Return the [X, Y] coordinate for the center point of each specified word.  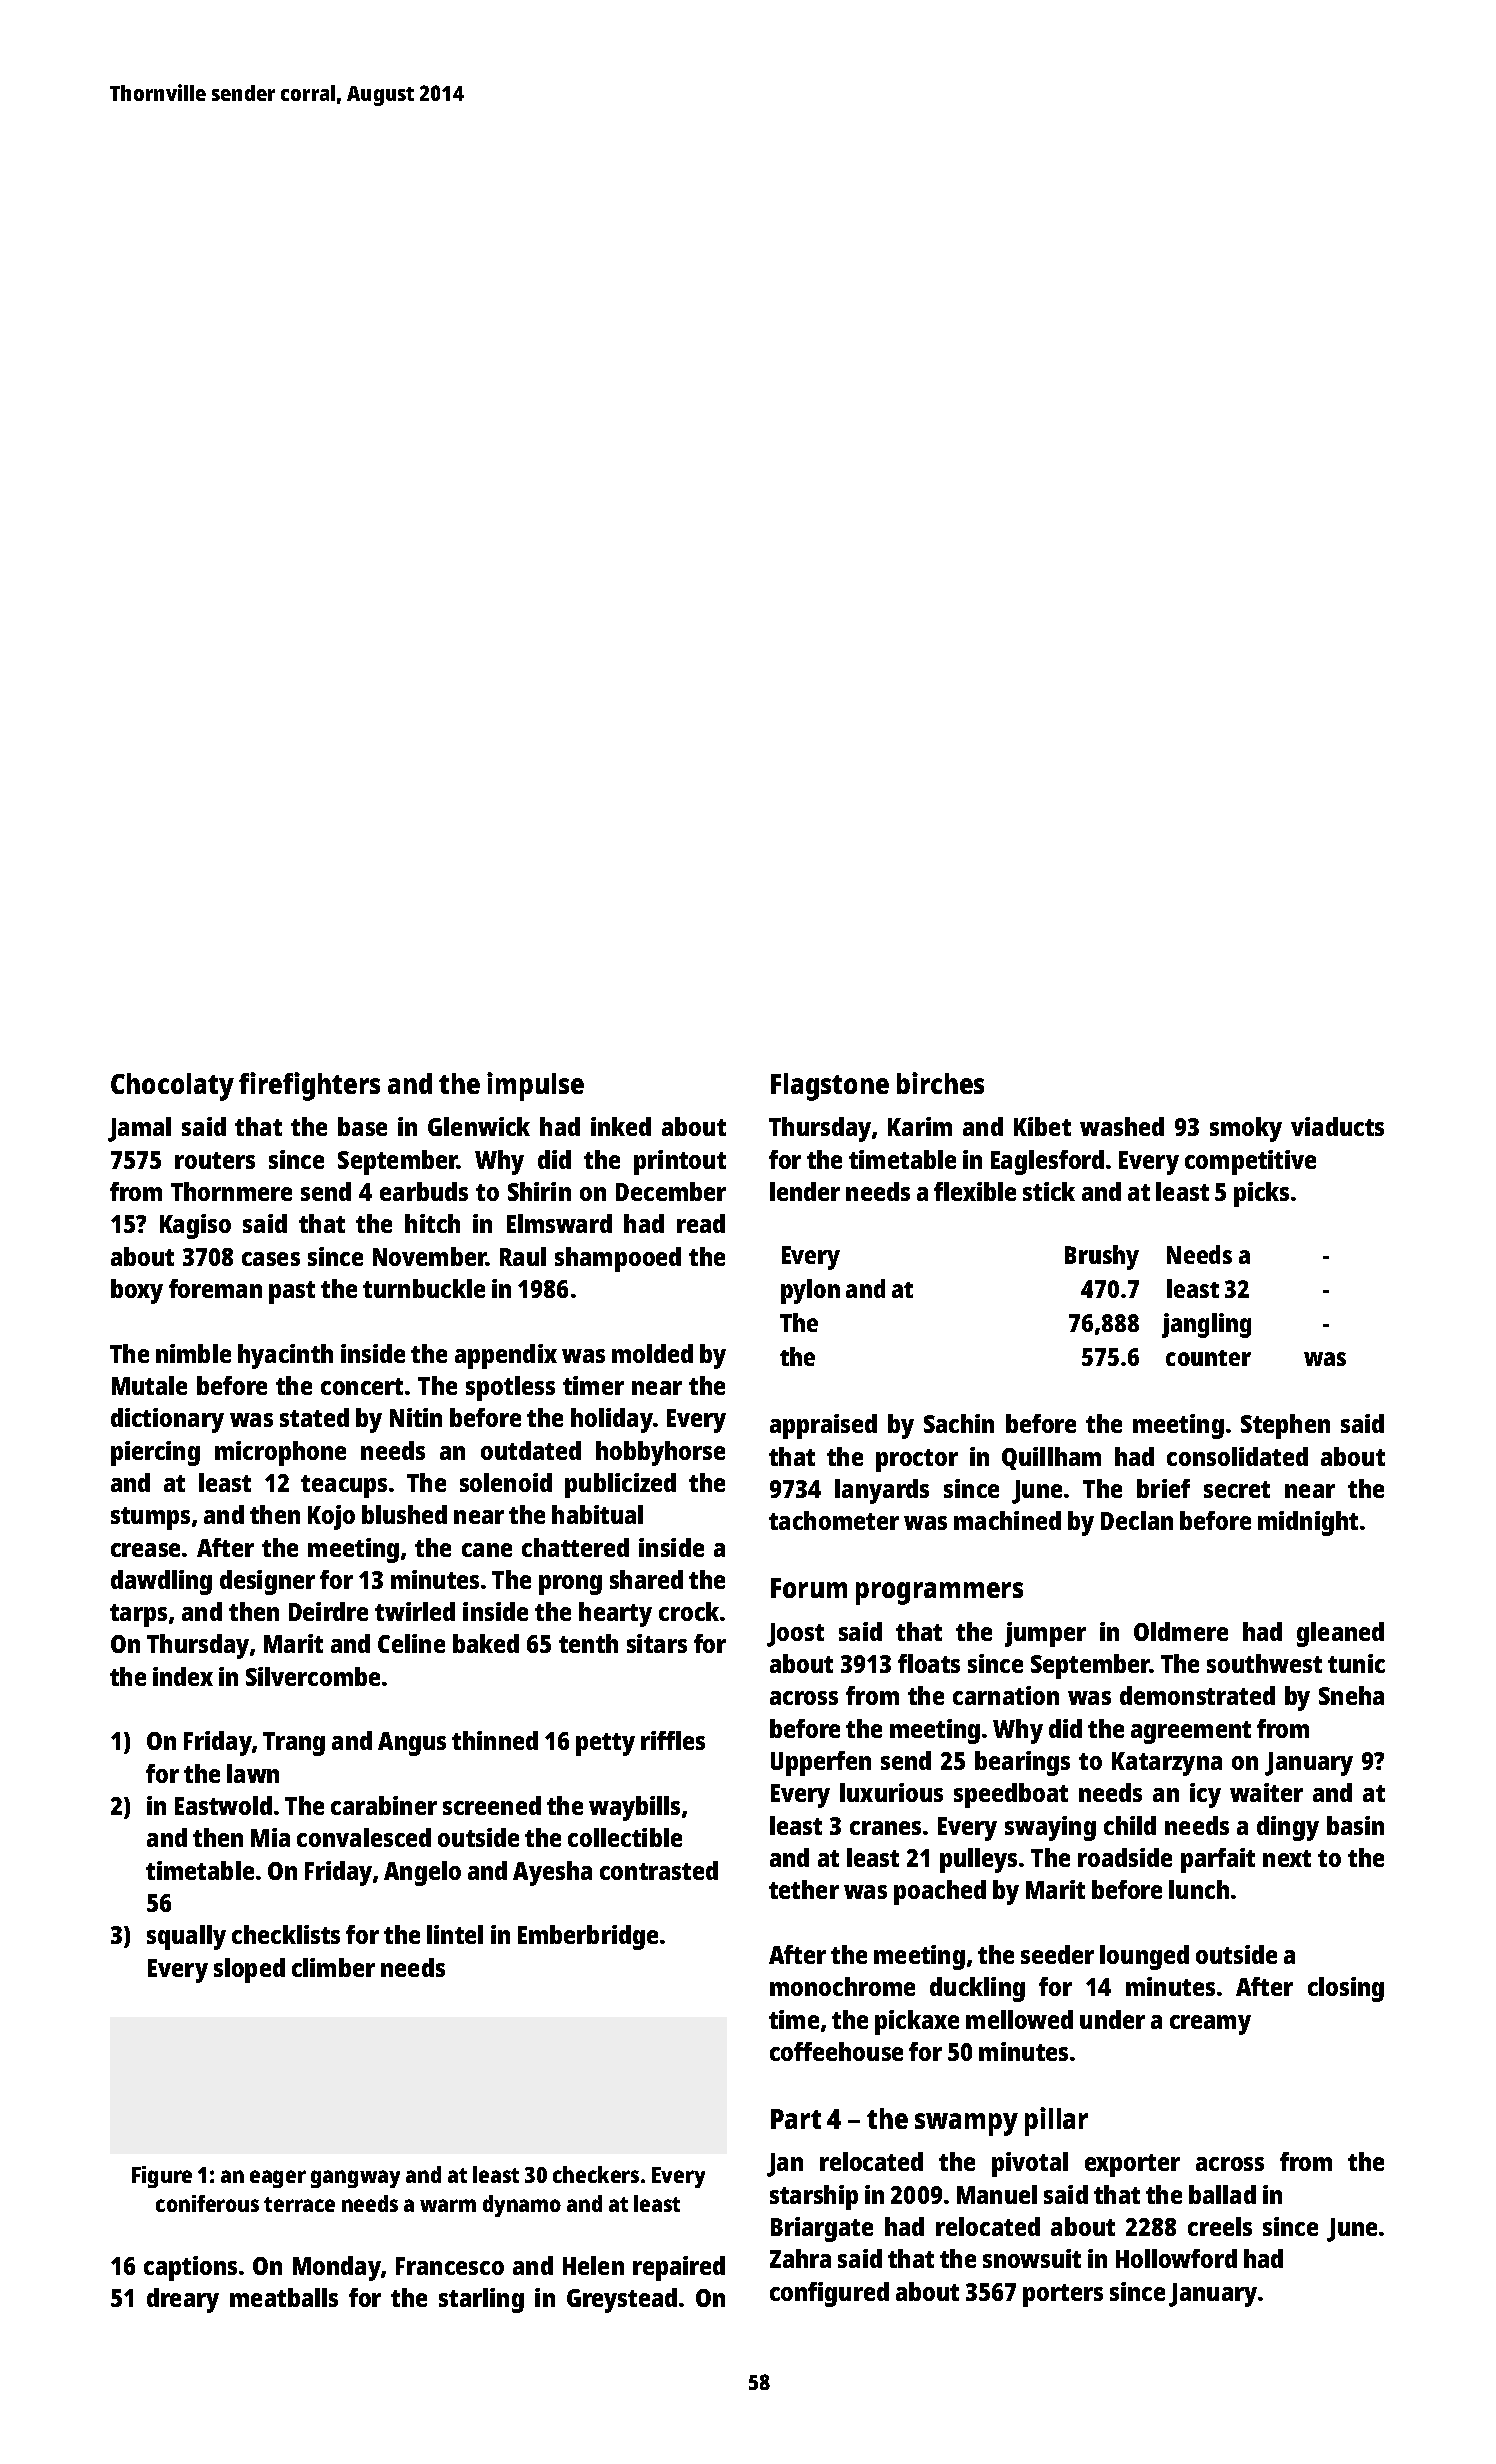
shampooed [618, 1259]
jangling [1206, 1325]
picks [1261, 1194]
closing [1346, 1989]
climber [333, 1967]
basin [1355, 1825]
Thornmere [231, 1191]
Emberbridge [588, 1937]
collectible [625, 1837]
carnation [1006, 1695]
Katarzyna [1167, 1764]
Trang [294, 1744]
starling [481, 2300]
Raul [523, 1256]
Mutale [149, 1385]
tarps [138, 1615]
